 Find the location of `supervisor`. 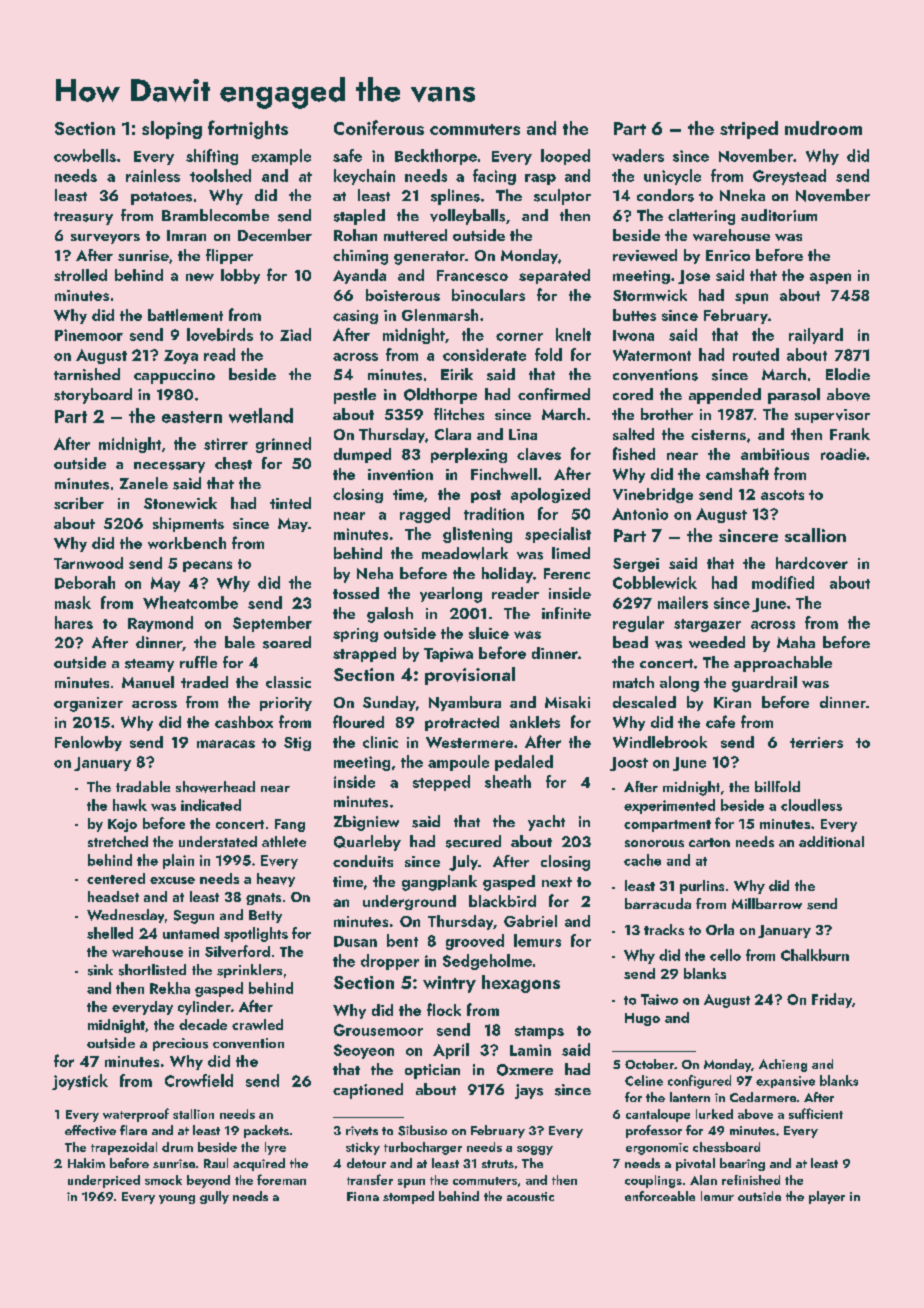

supervisor is located at coordinates (832, 416).
